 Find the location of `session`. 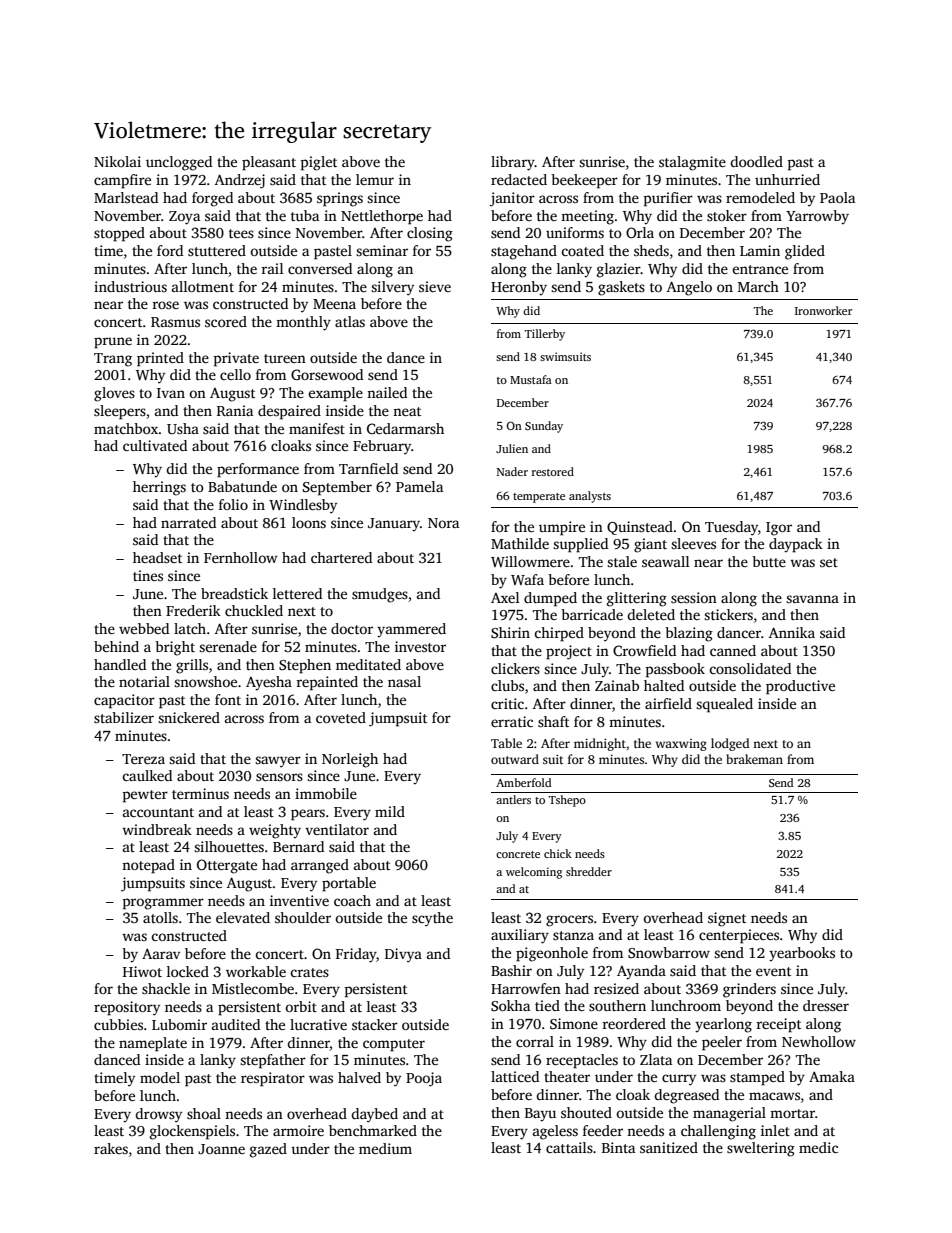

session is located at coordinates (694, 597).
